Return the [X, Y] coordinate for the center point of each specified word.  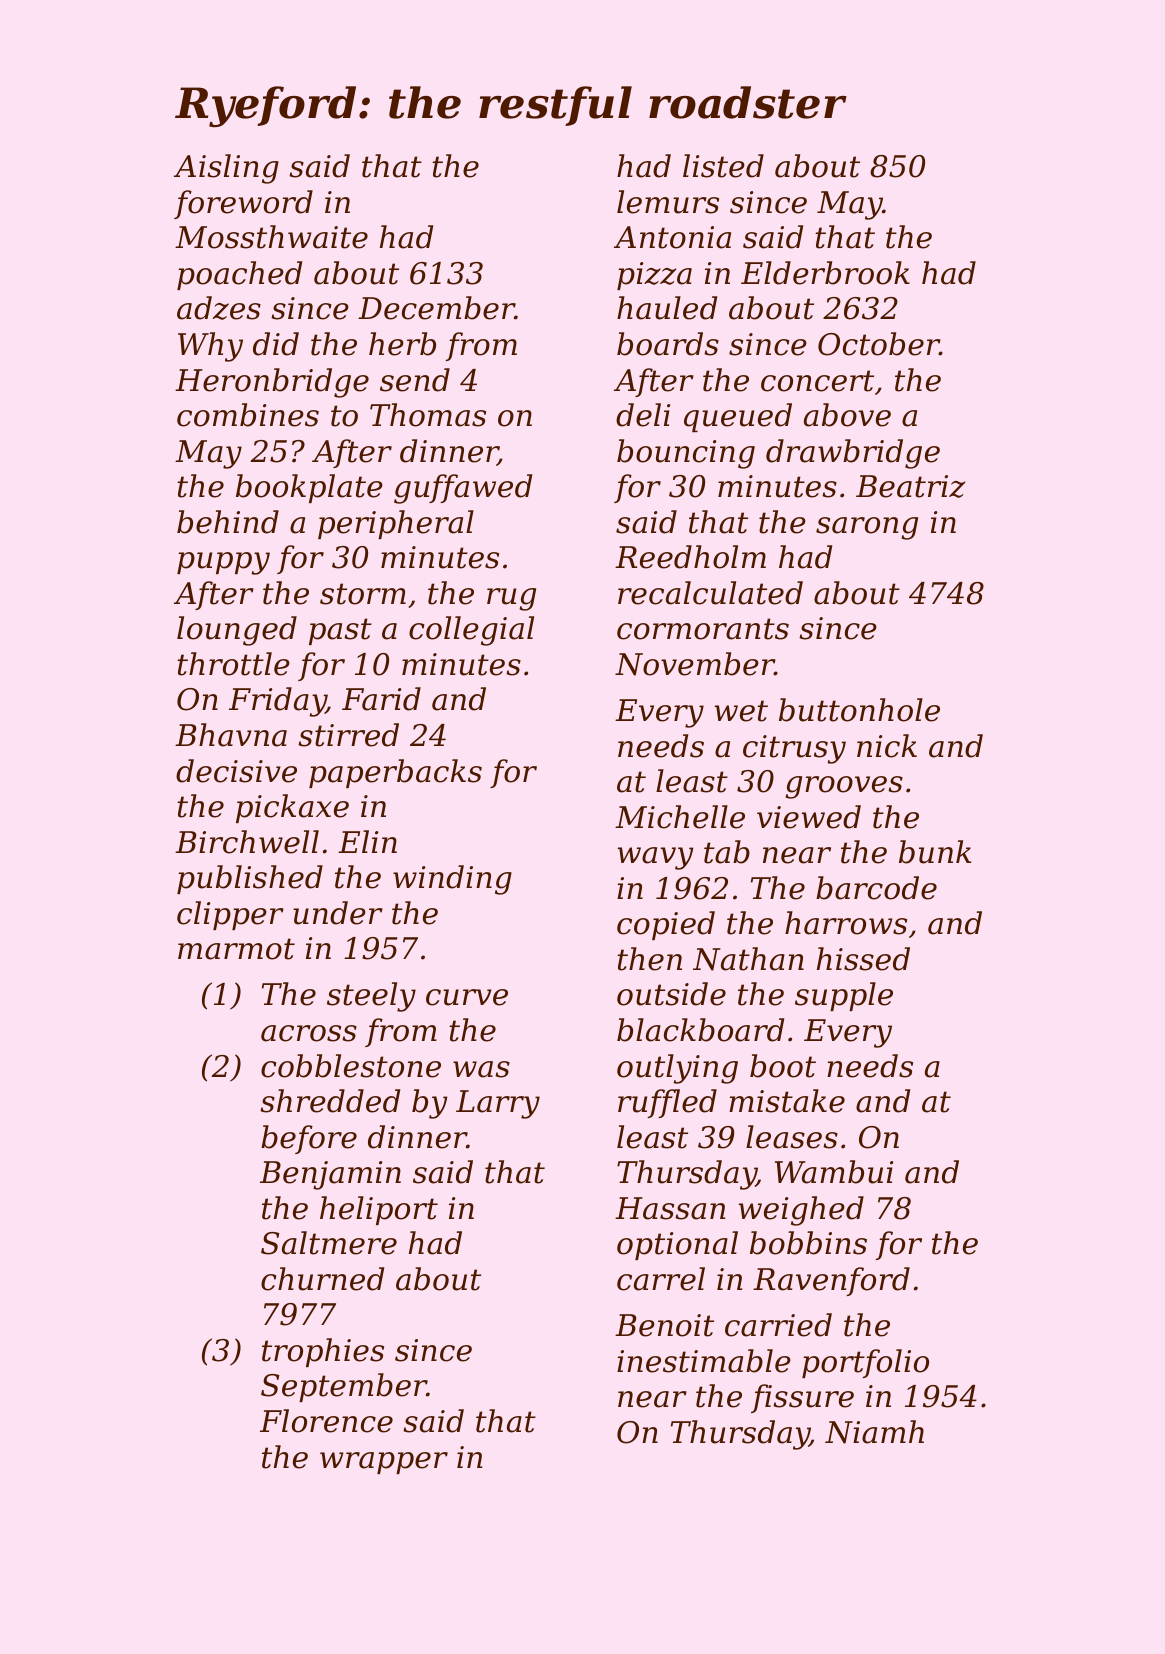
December [436, 308]
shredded [330, 1101]
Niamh [874, 1432]
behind [228, 522]
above [847, 415]
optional [677, 1245]
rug [511, 599]
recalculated [710, 593]
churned [322, 1279]
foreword [243, 204]
